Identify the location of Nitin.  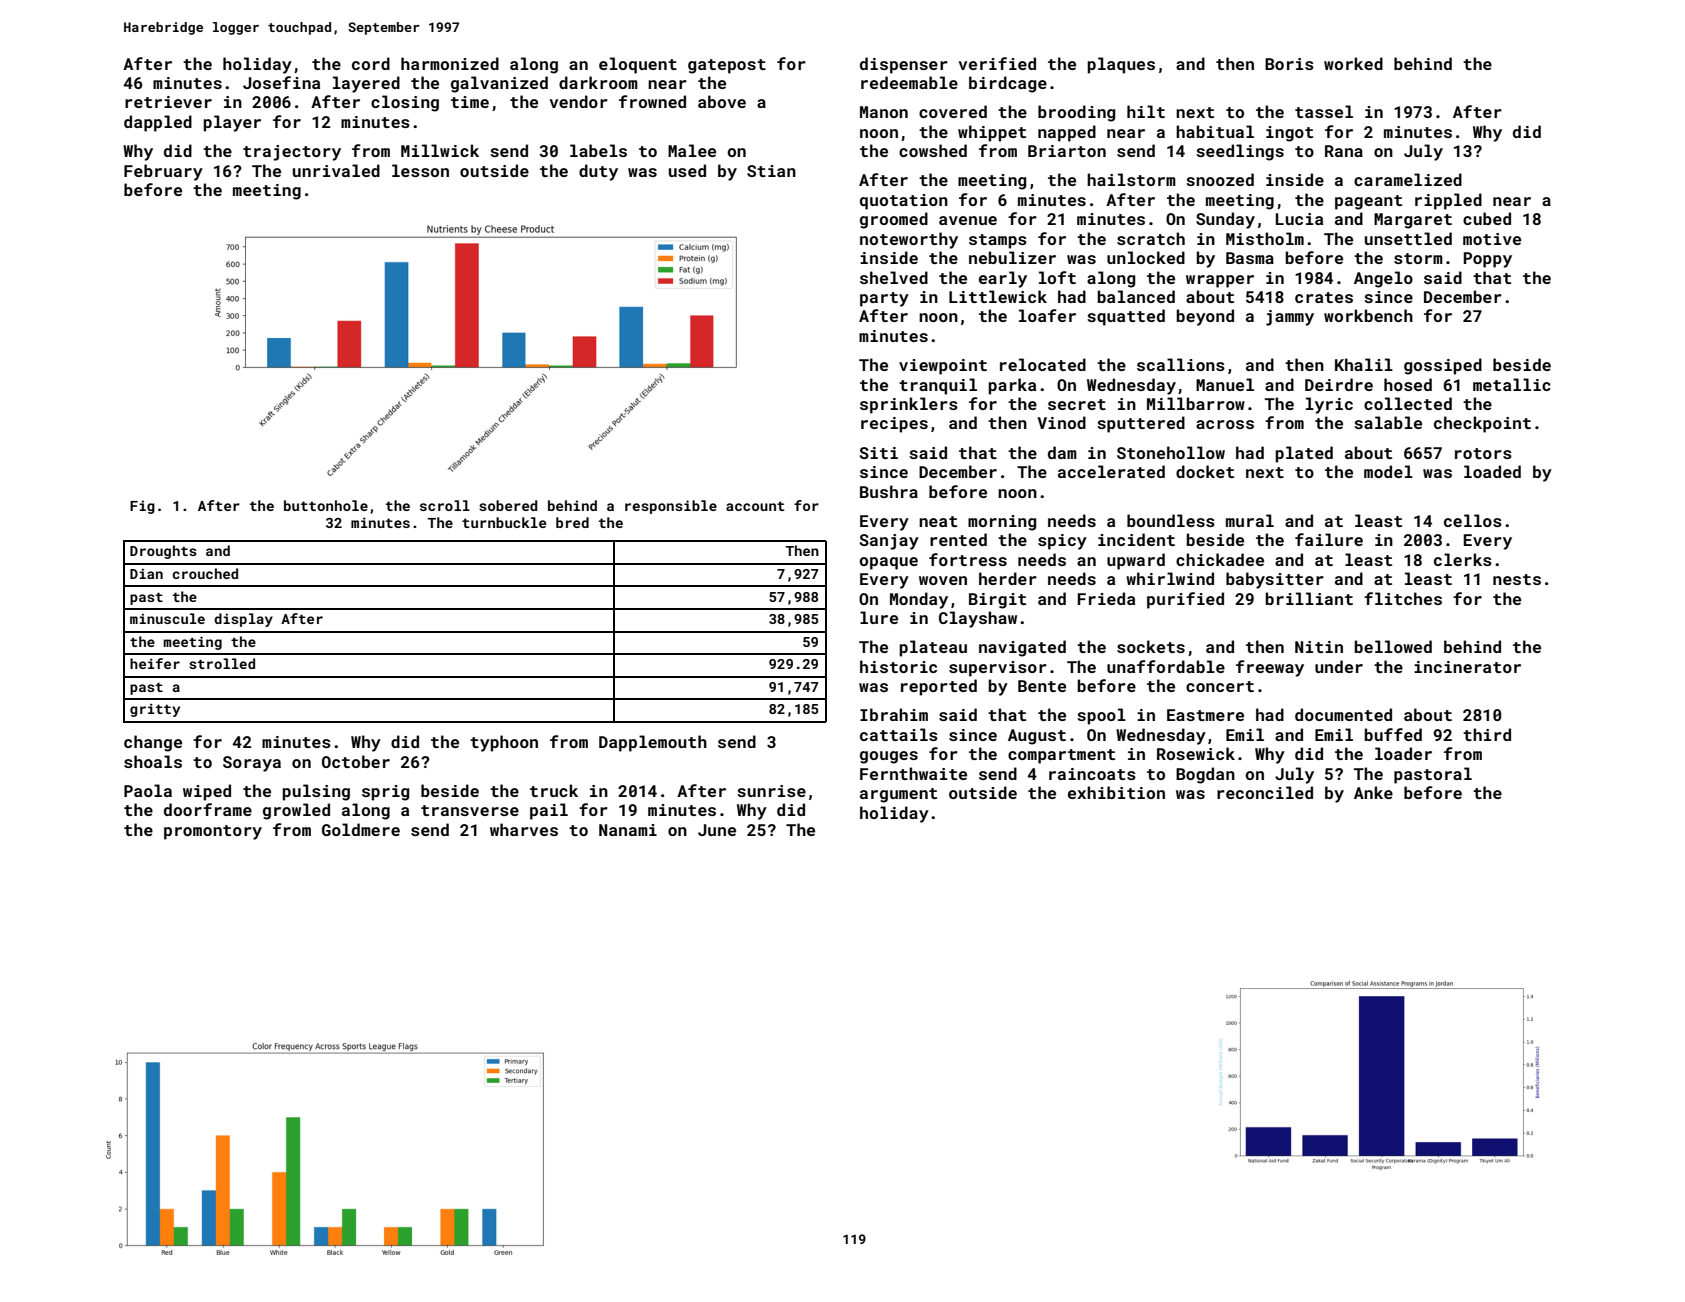
(1319, 647).
